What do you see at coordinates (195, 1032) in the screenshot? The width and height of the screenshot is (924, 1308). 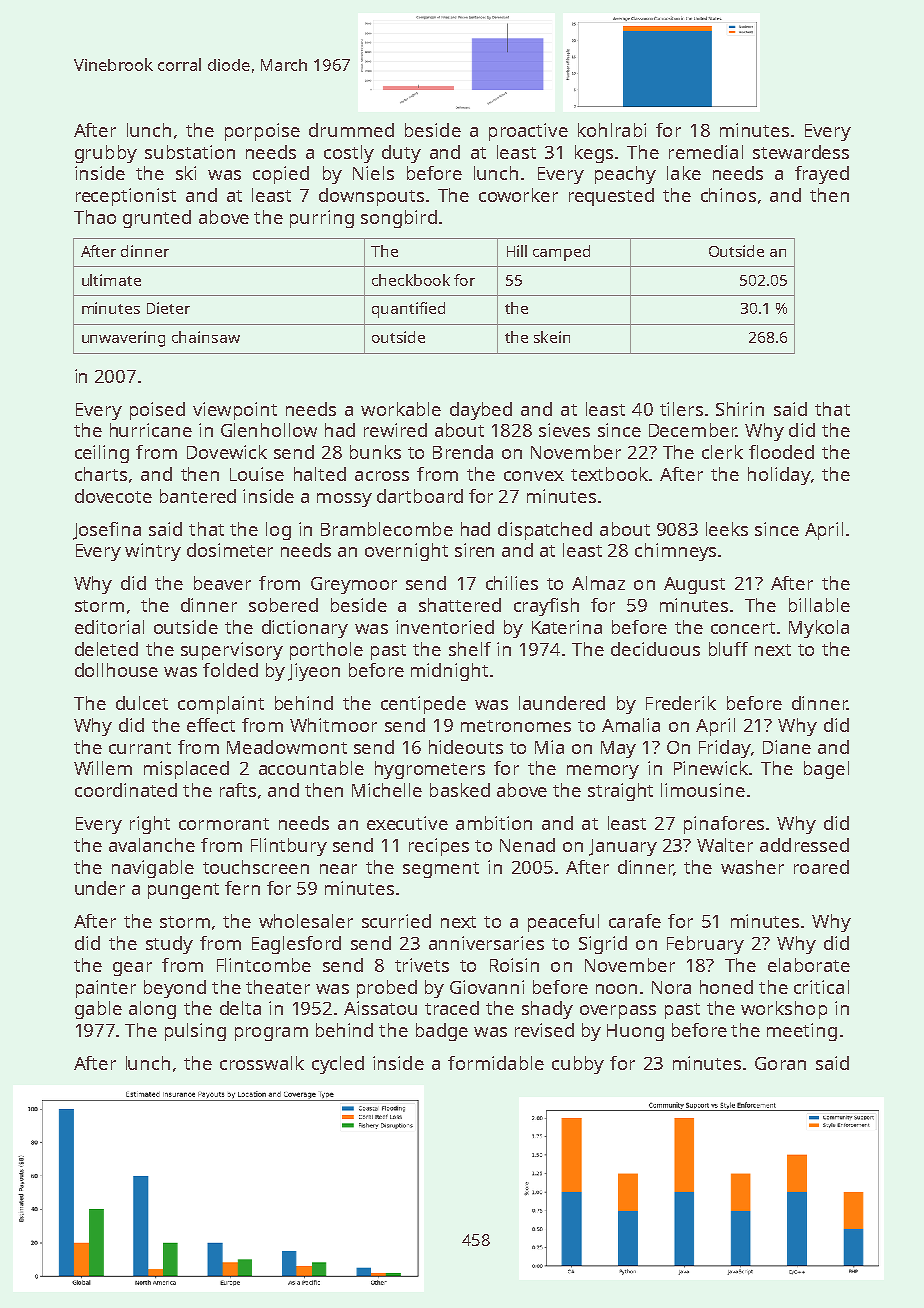 I see `pulsing` at bounding box center [195, 1032].
